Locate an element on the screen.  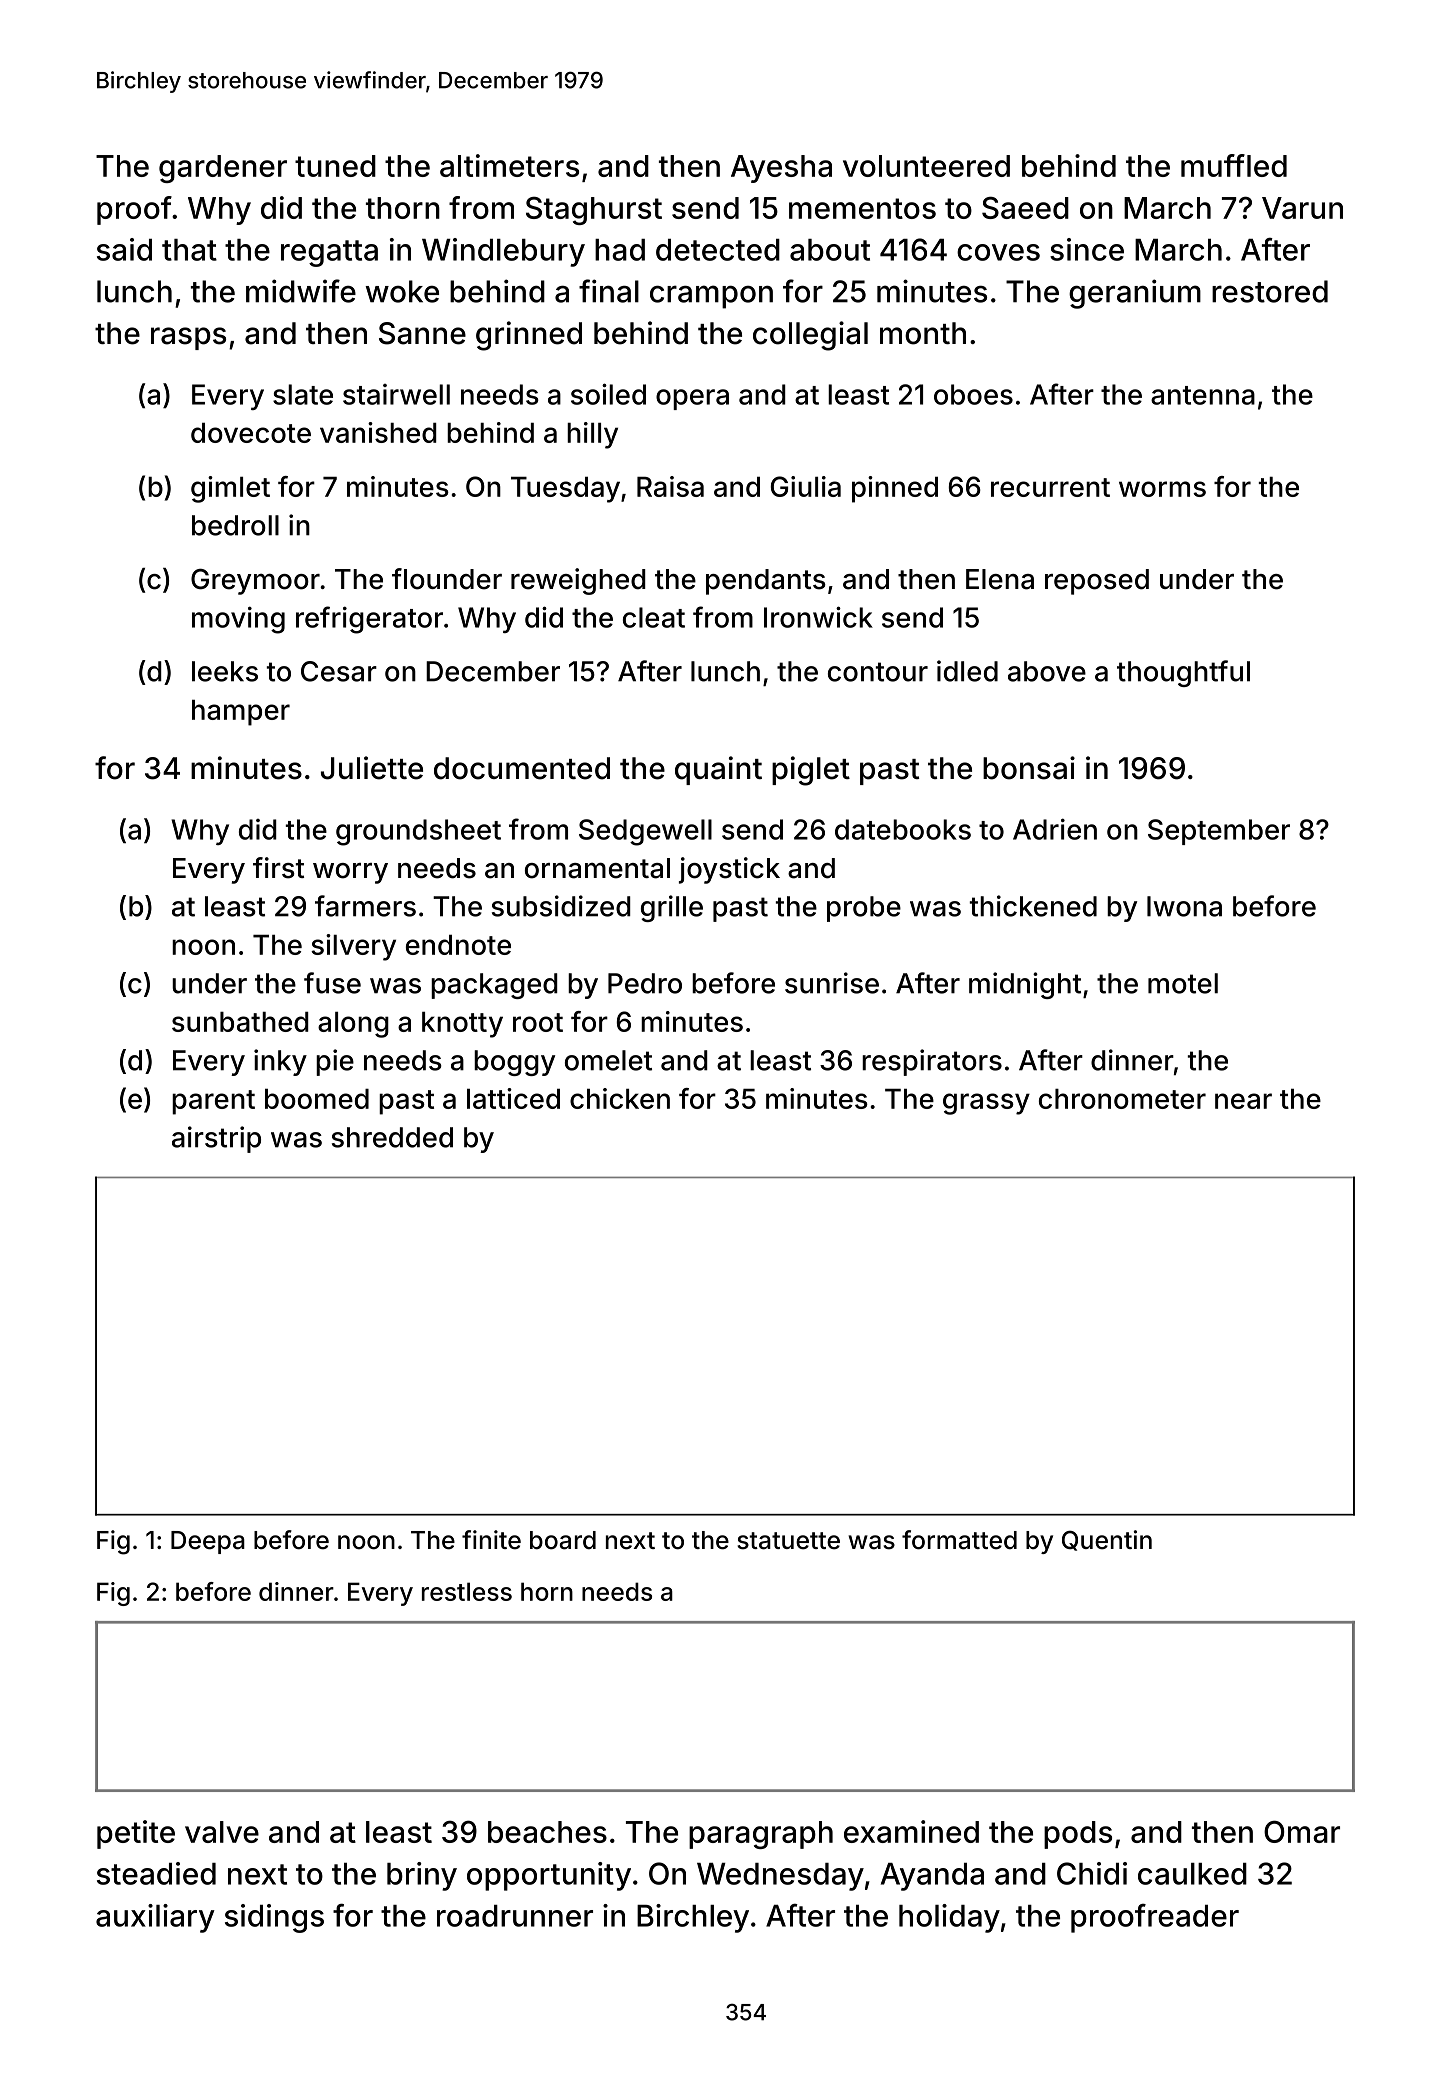
pods is located at coordinates (1078, 1835).
